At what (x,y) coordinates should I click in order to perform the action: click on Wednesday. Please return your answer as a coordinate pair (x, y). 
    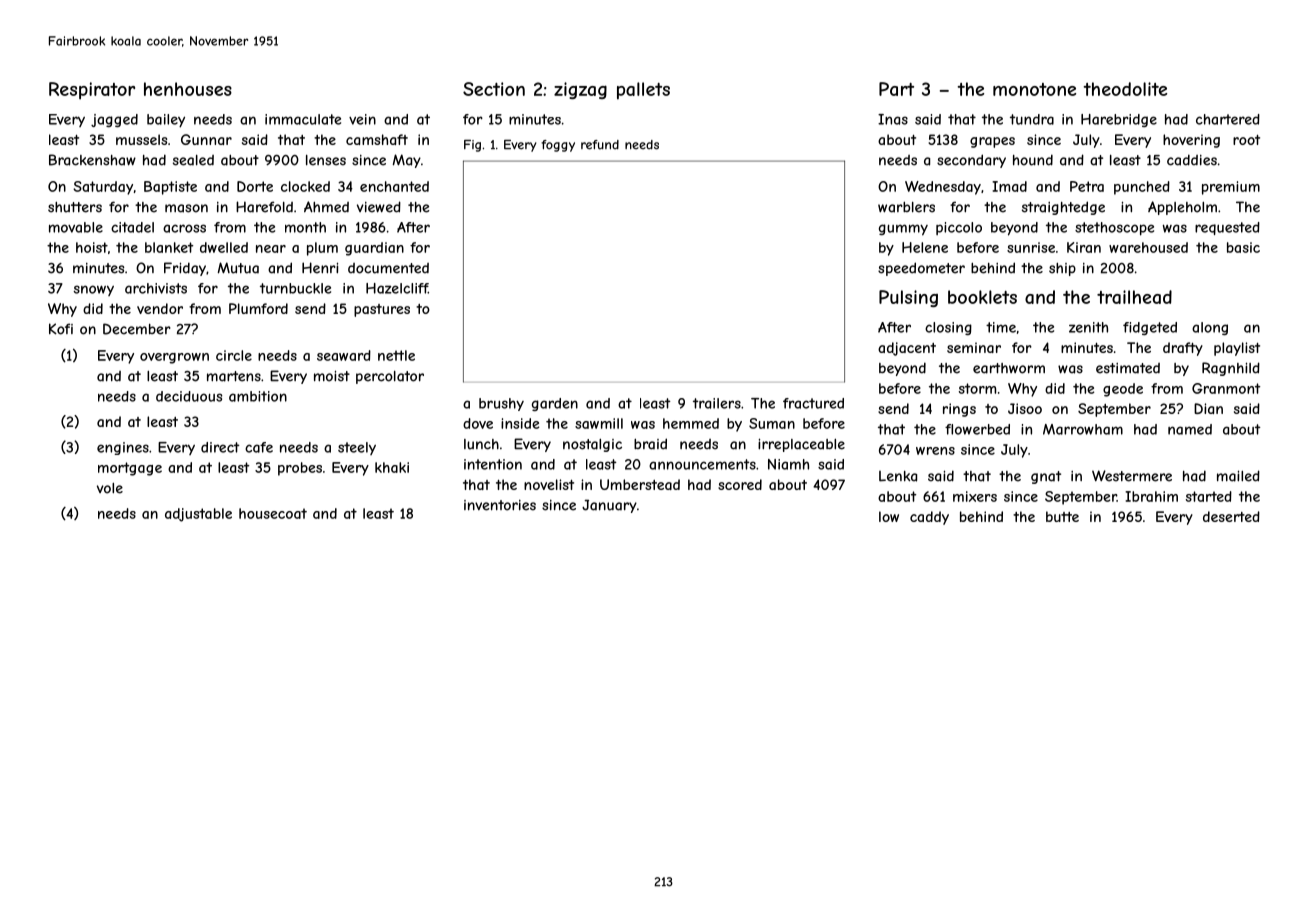
    Looking at the image, I should click on (943, 188).
